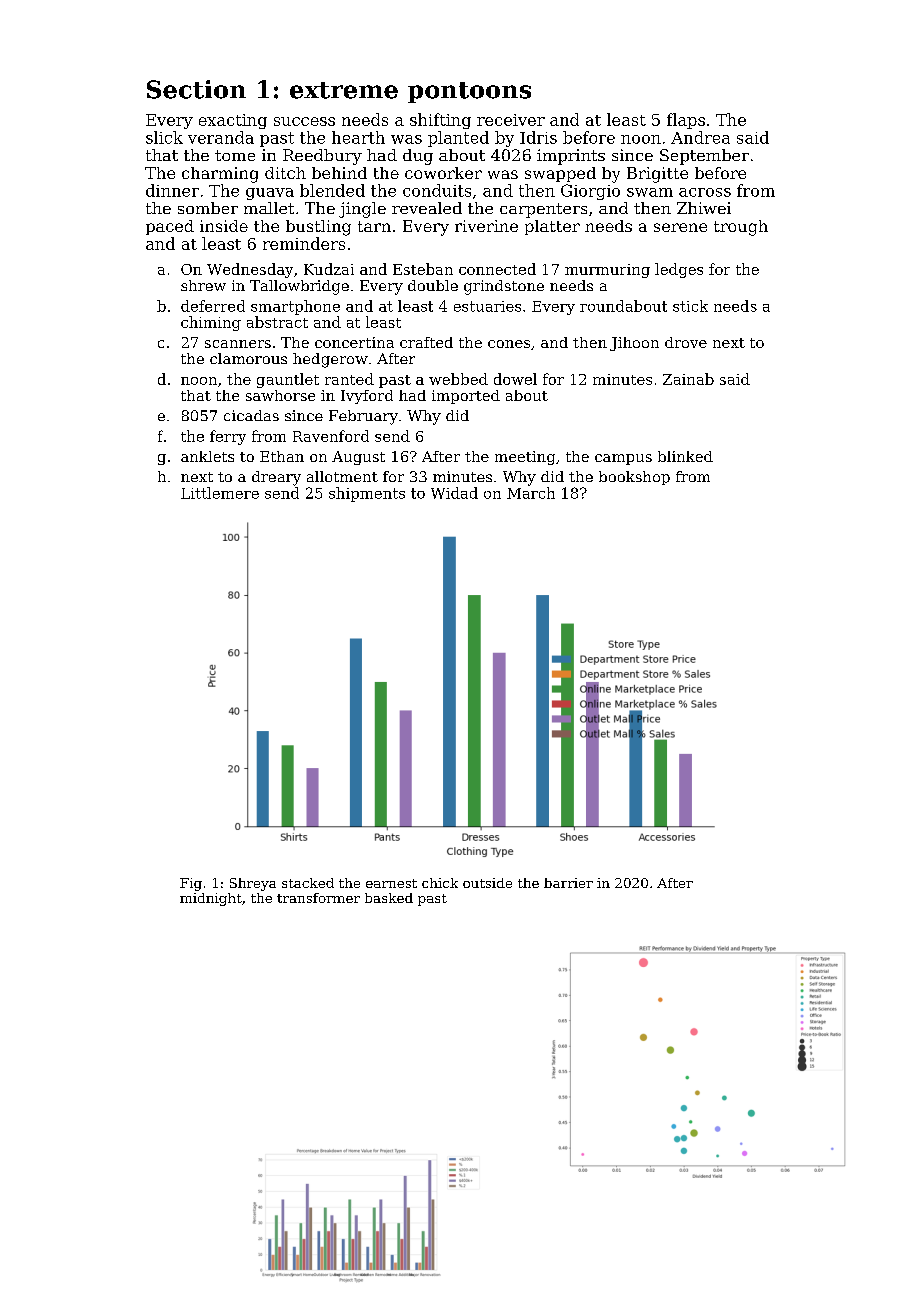 The height and width of the image is (1314, 924). What do you see at coordinates (196, 89) in the image?
I see `Section` at bounding box center [196, 89].
